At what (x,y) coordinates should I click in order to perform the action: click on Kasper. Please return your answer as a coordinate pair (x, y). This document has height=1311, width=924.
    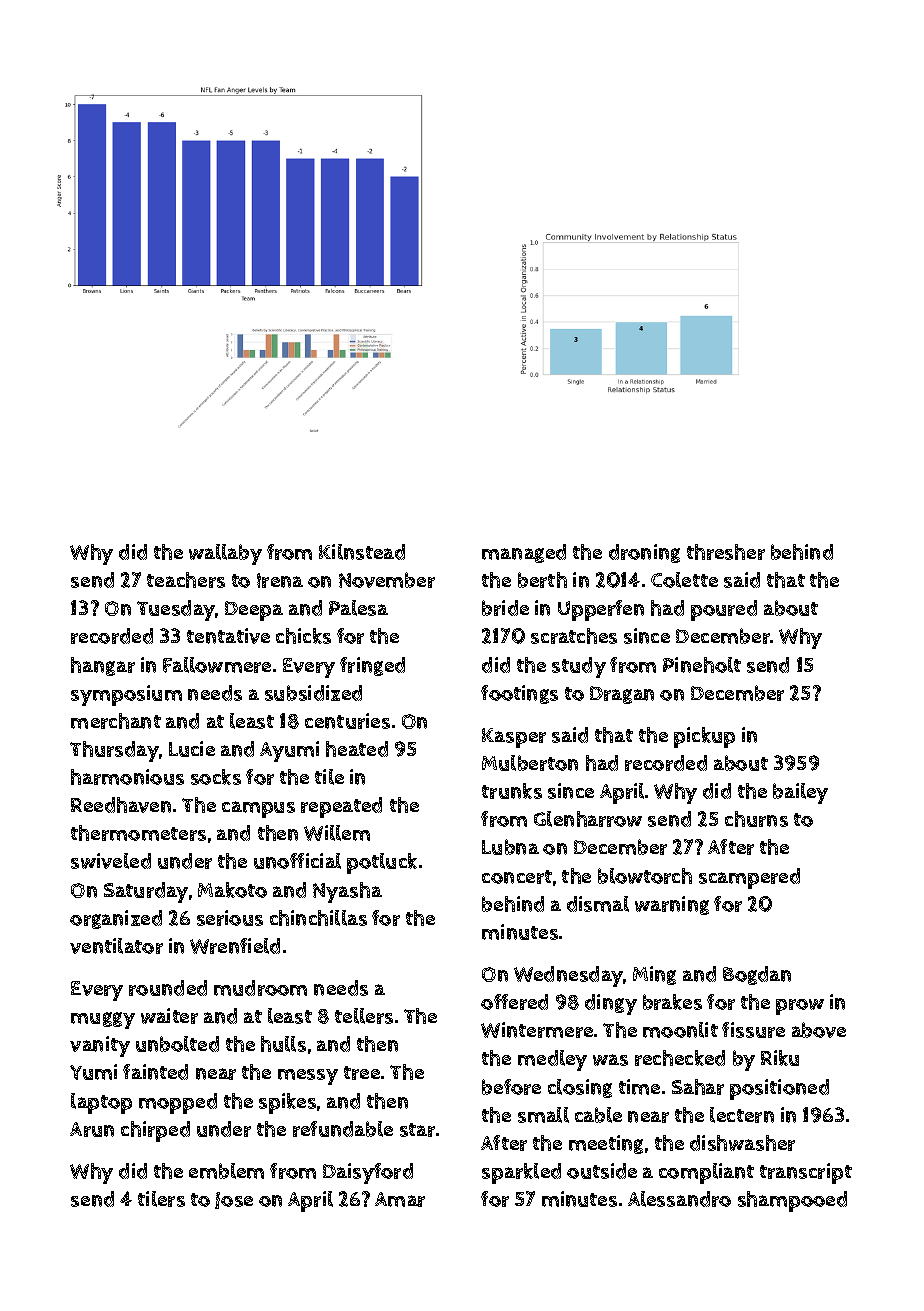
    Looking at the image, I should click on (514, 738).
